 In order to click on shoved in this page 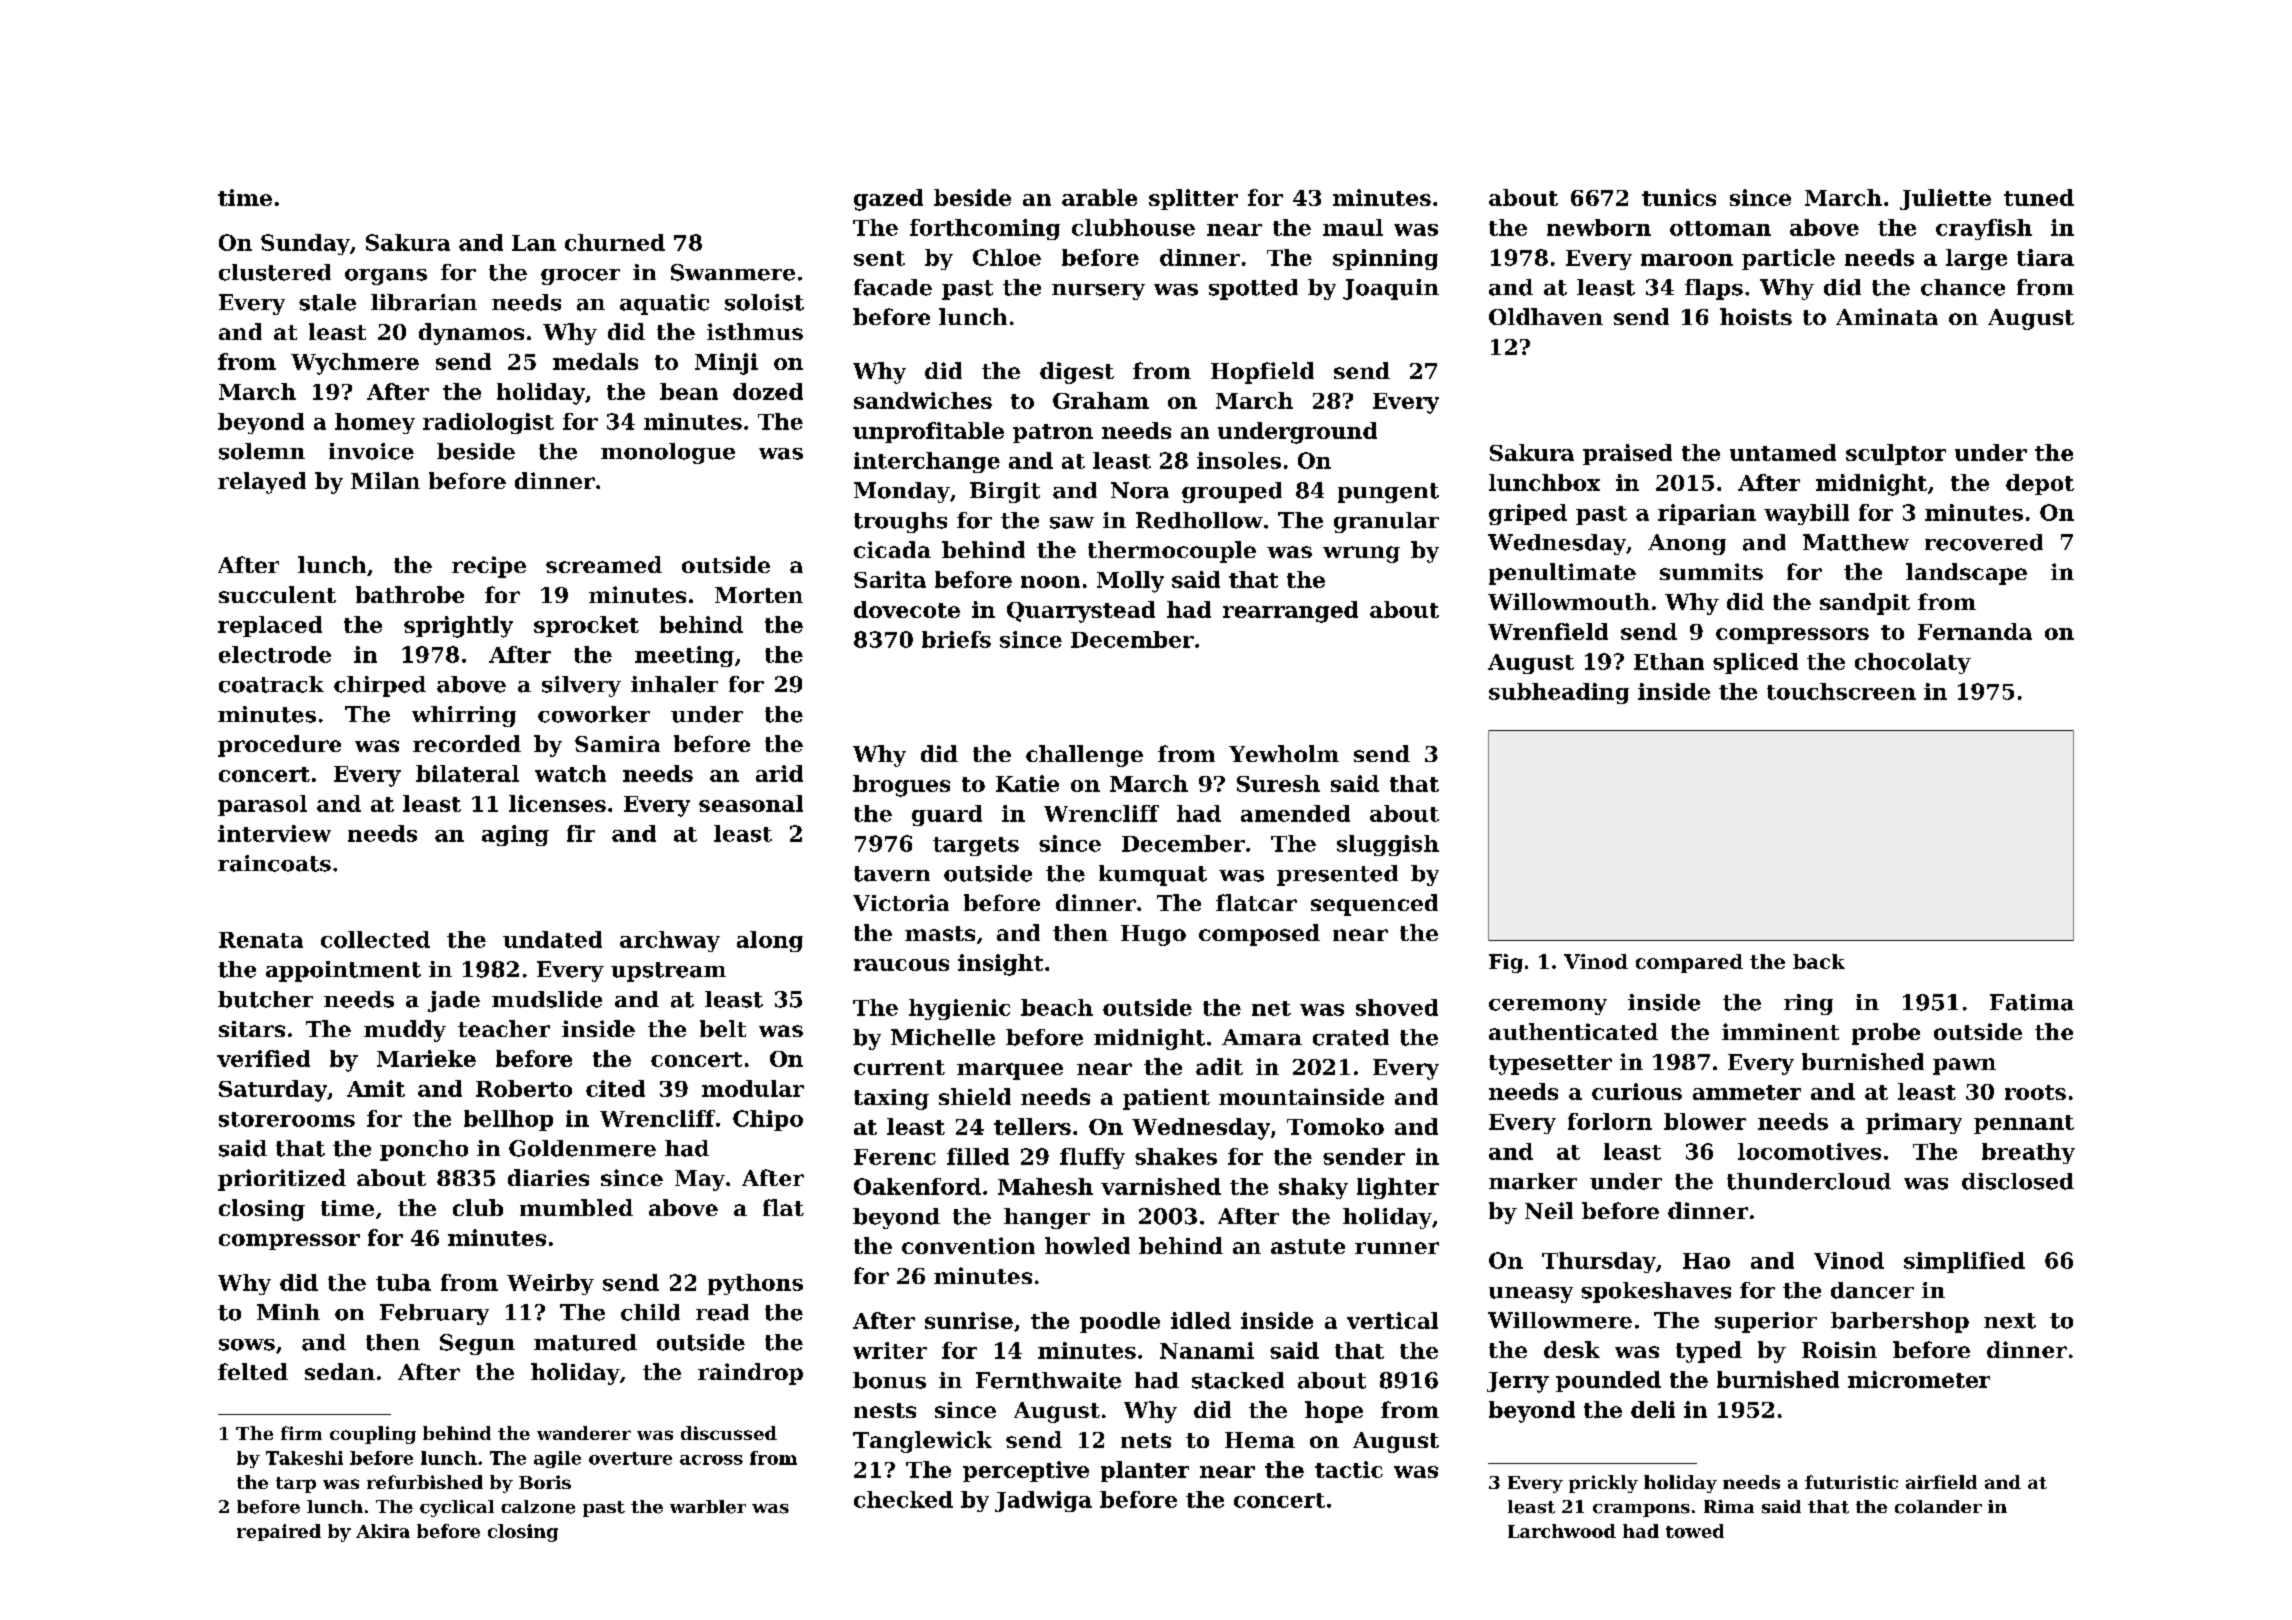, I will do `click(1397, 1007)`.
